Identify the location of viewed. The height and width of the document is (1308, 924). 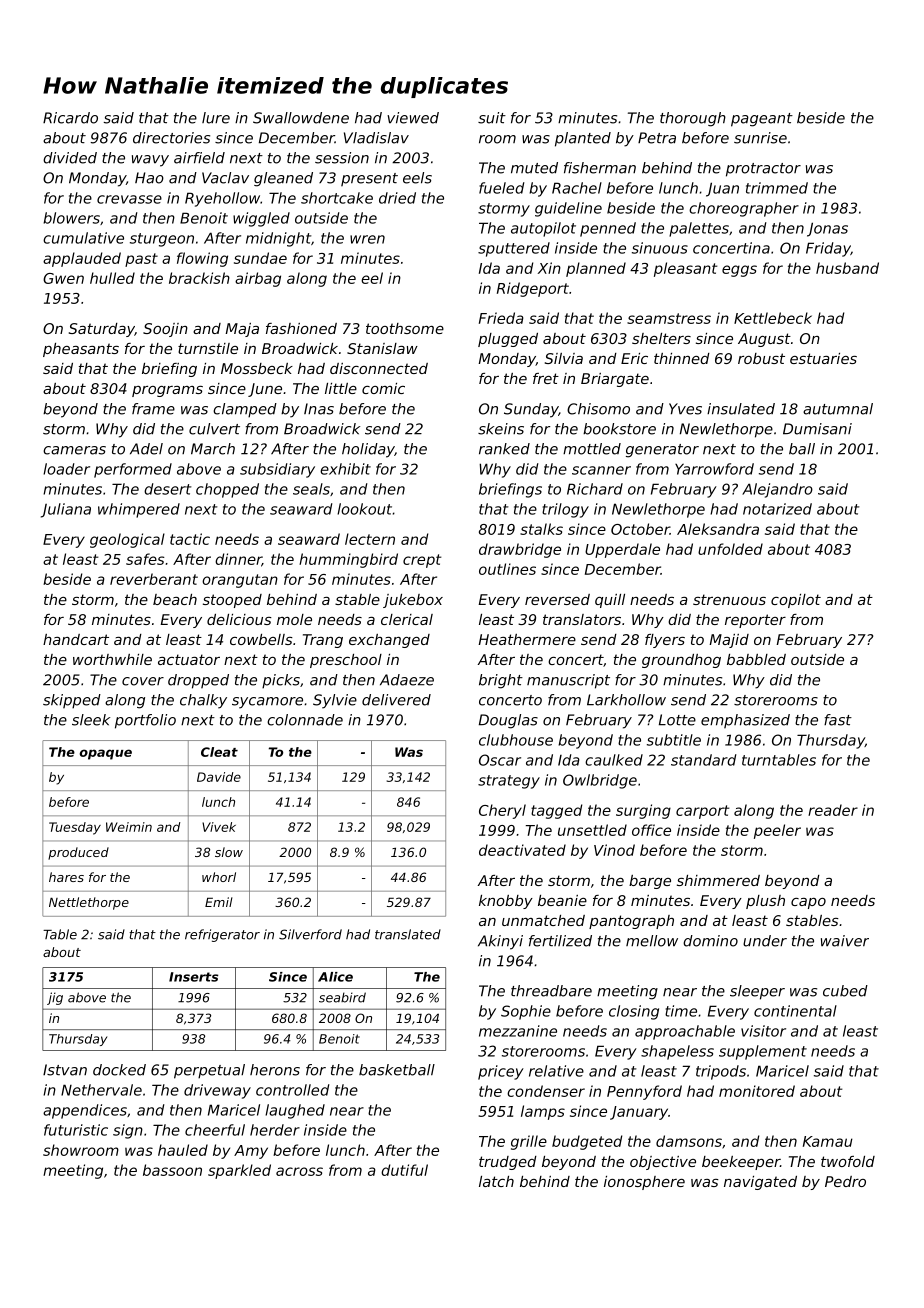
(413, 118).
